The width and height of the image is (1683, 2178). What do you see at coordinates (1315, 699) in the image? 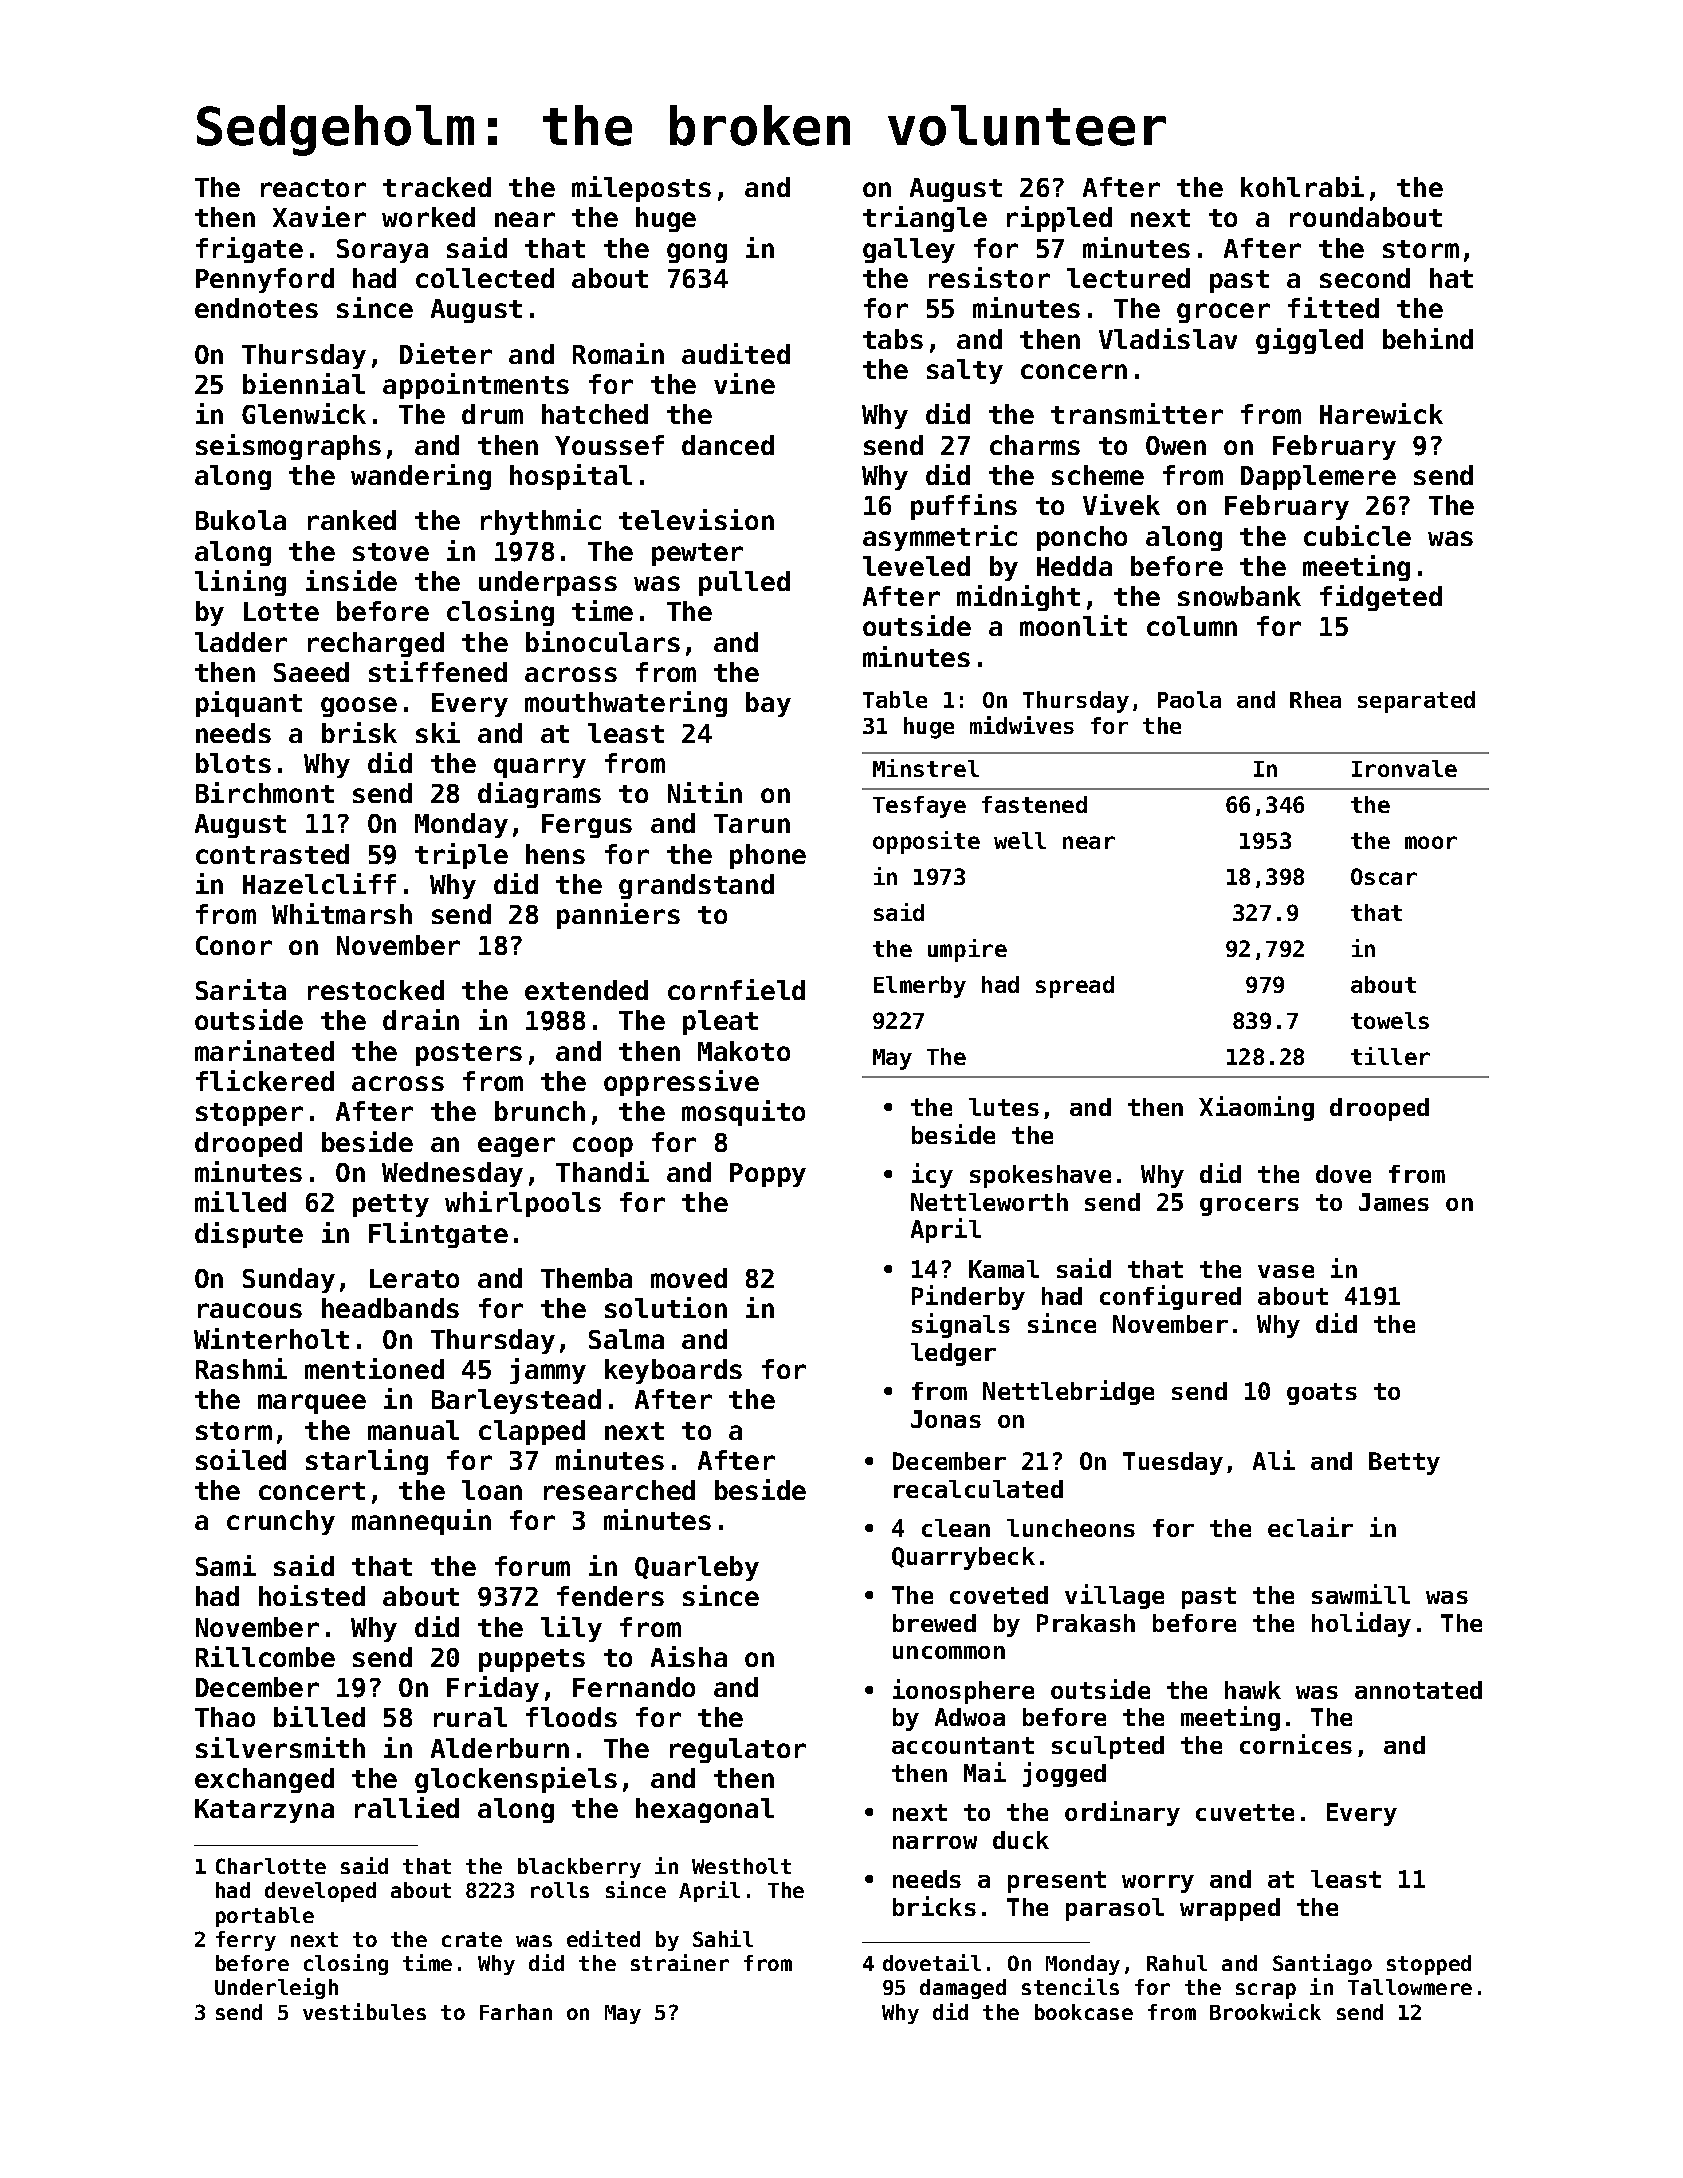
I see `Rhea` at bounding box center [1315, 699].
